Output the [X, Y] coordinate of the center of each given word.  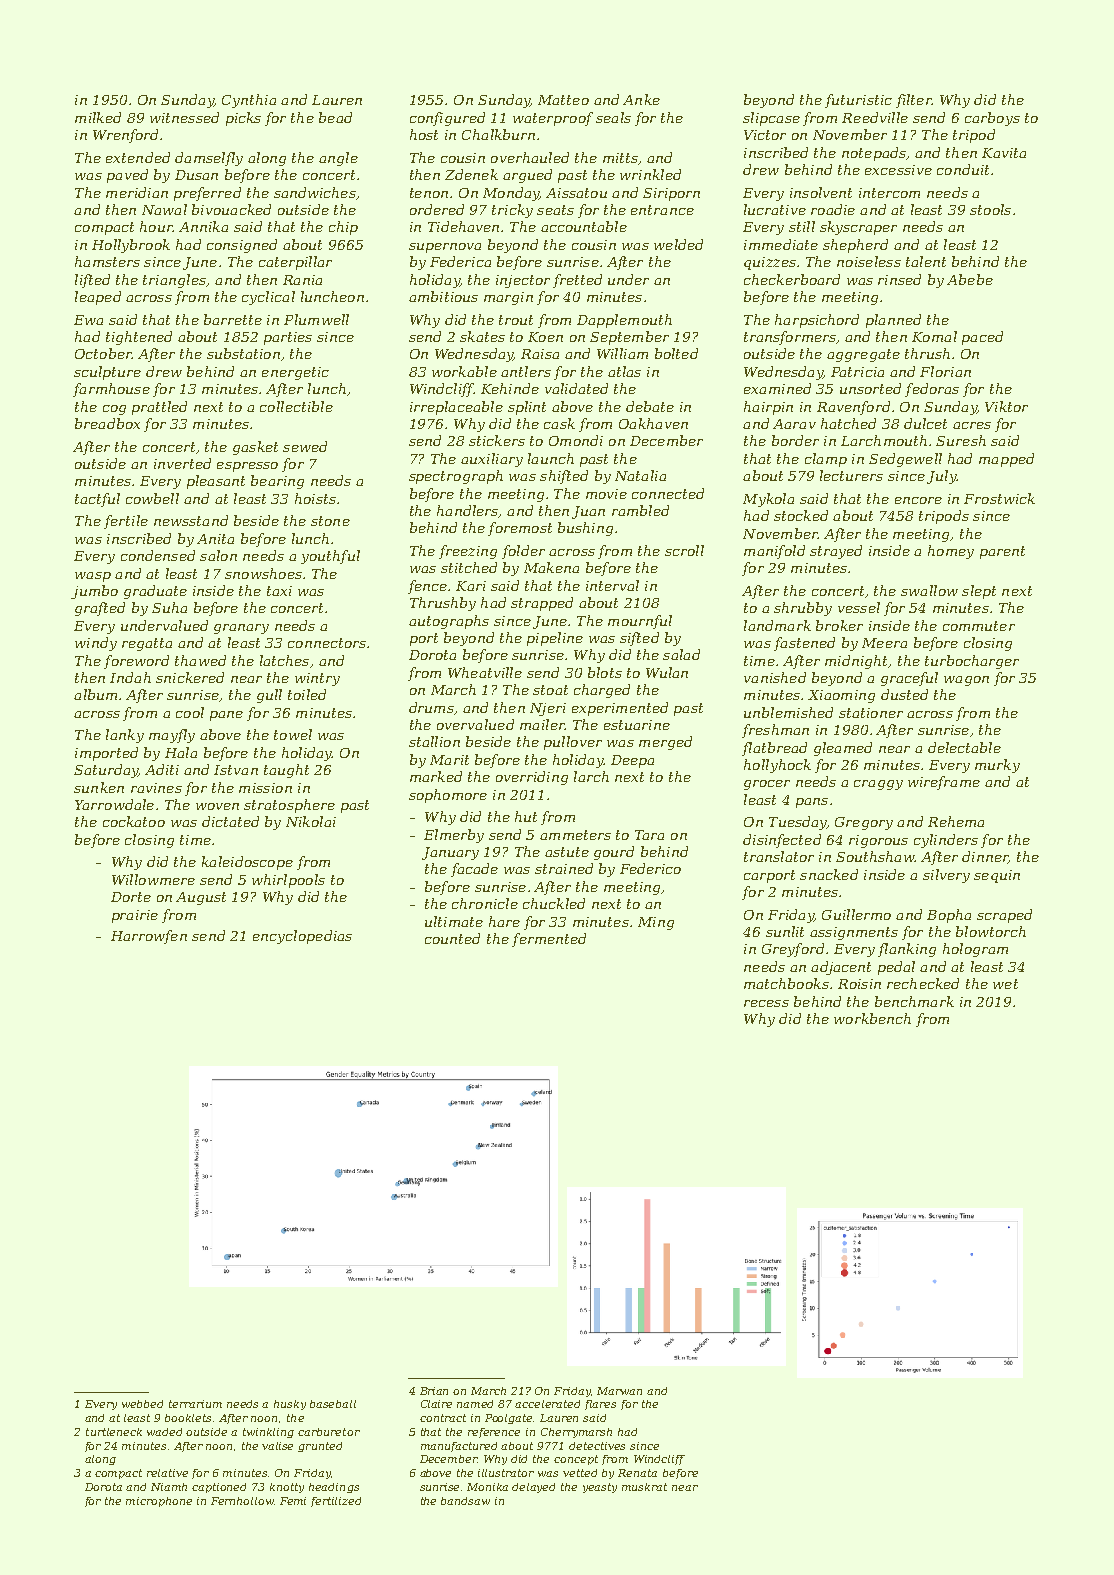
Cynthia [249, 101]
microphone [159, 1502]
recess [766, 1003]
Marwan [619, 1391]
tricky [512, 211]
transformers [790, 338]
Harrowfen [149, 937]
